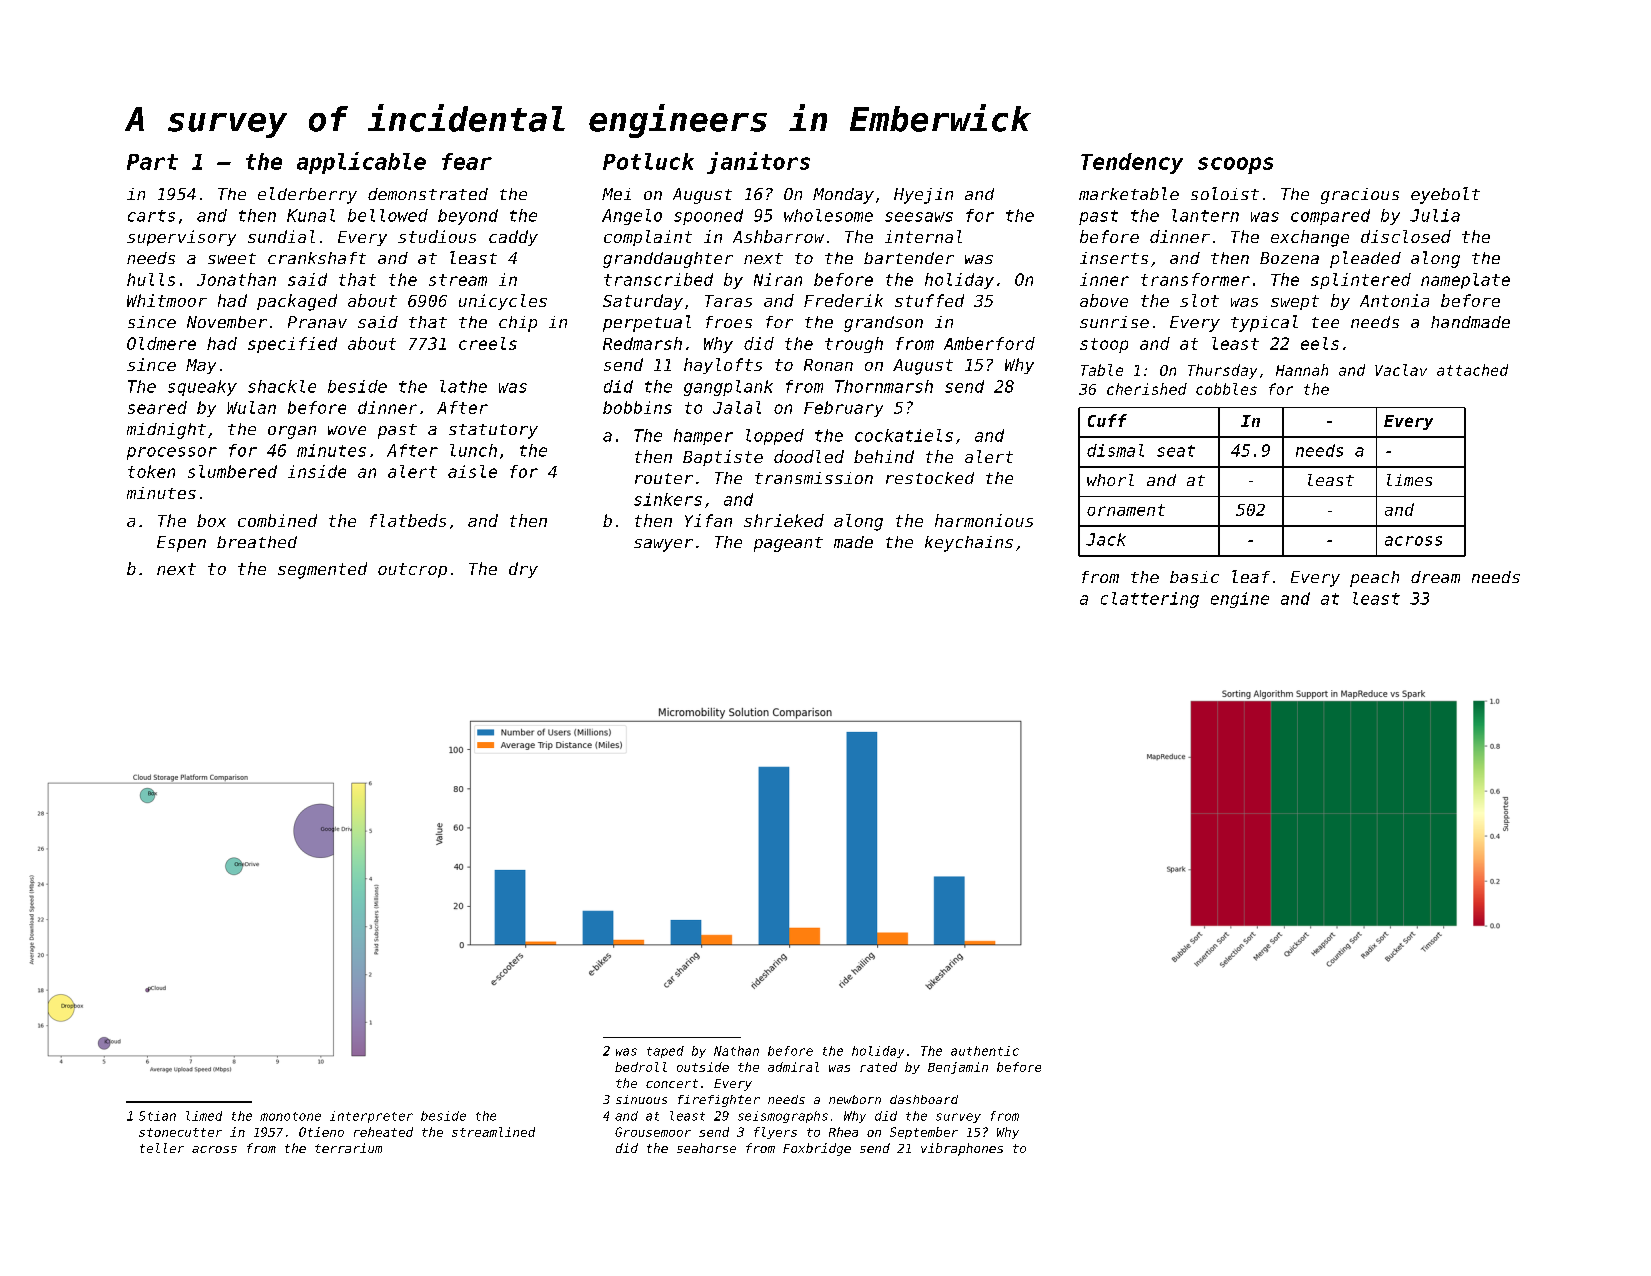 The width and height of the screenshot is (1651, 1276). Describe the element at coordinates (793, 1067) in the screenshot. I see `admiral` at that location.
